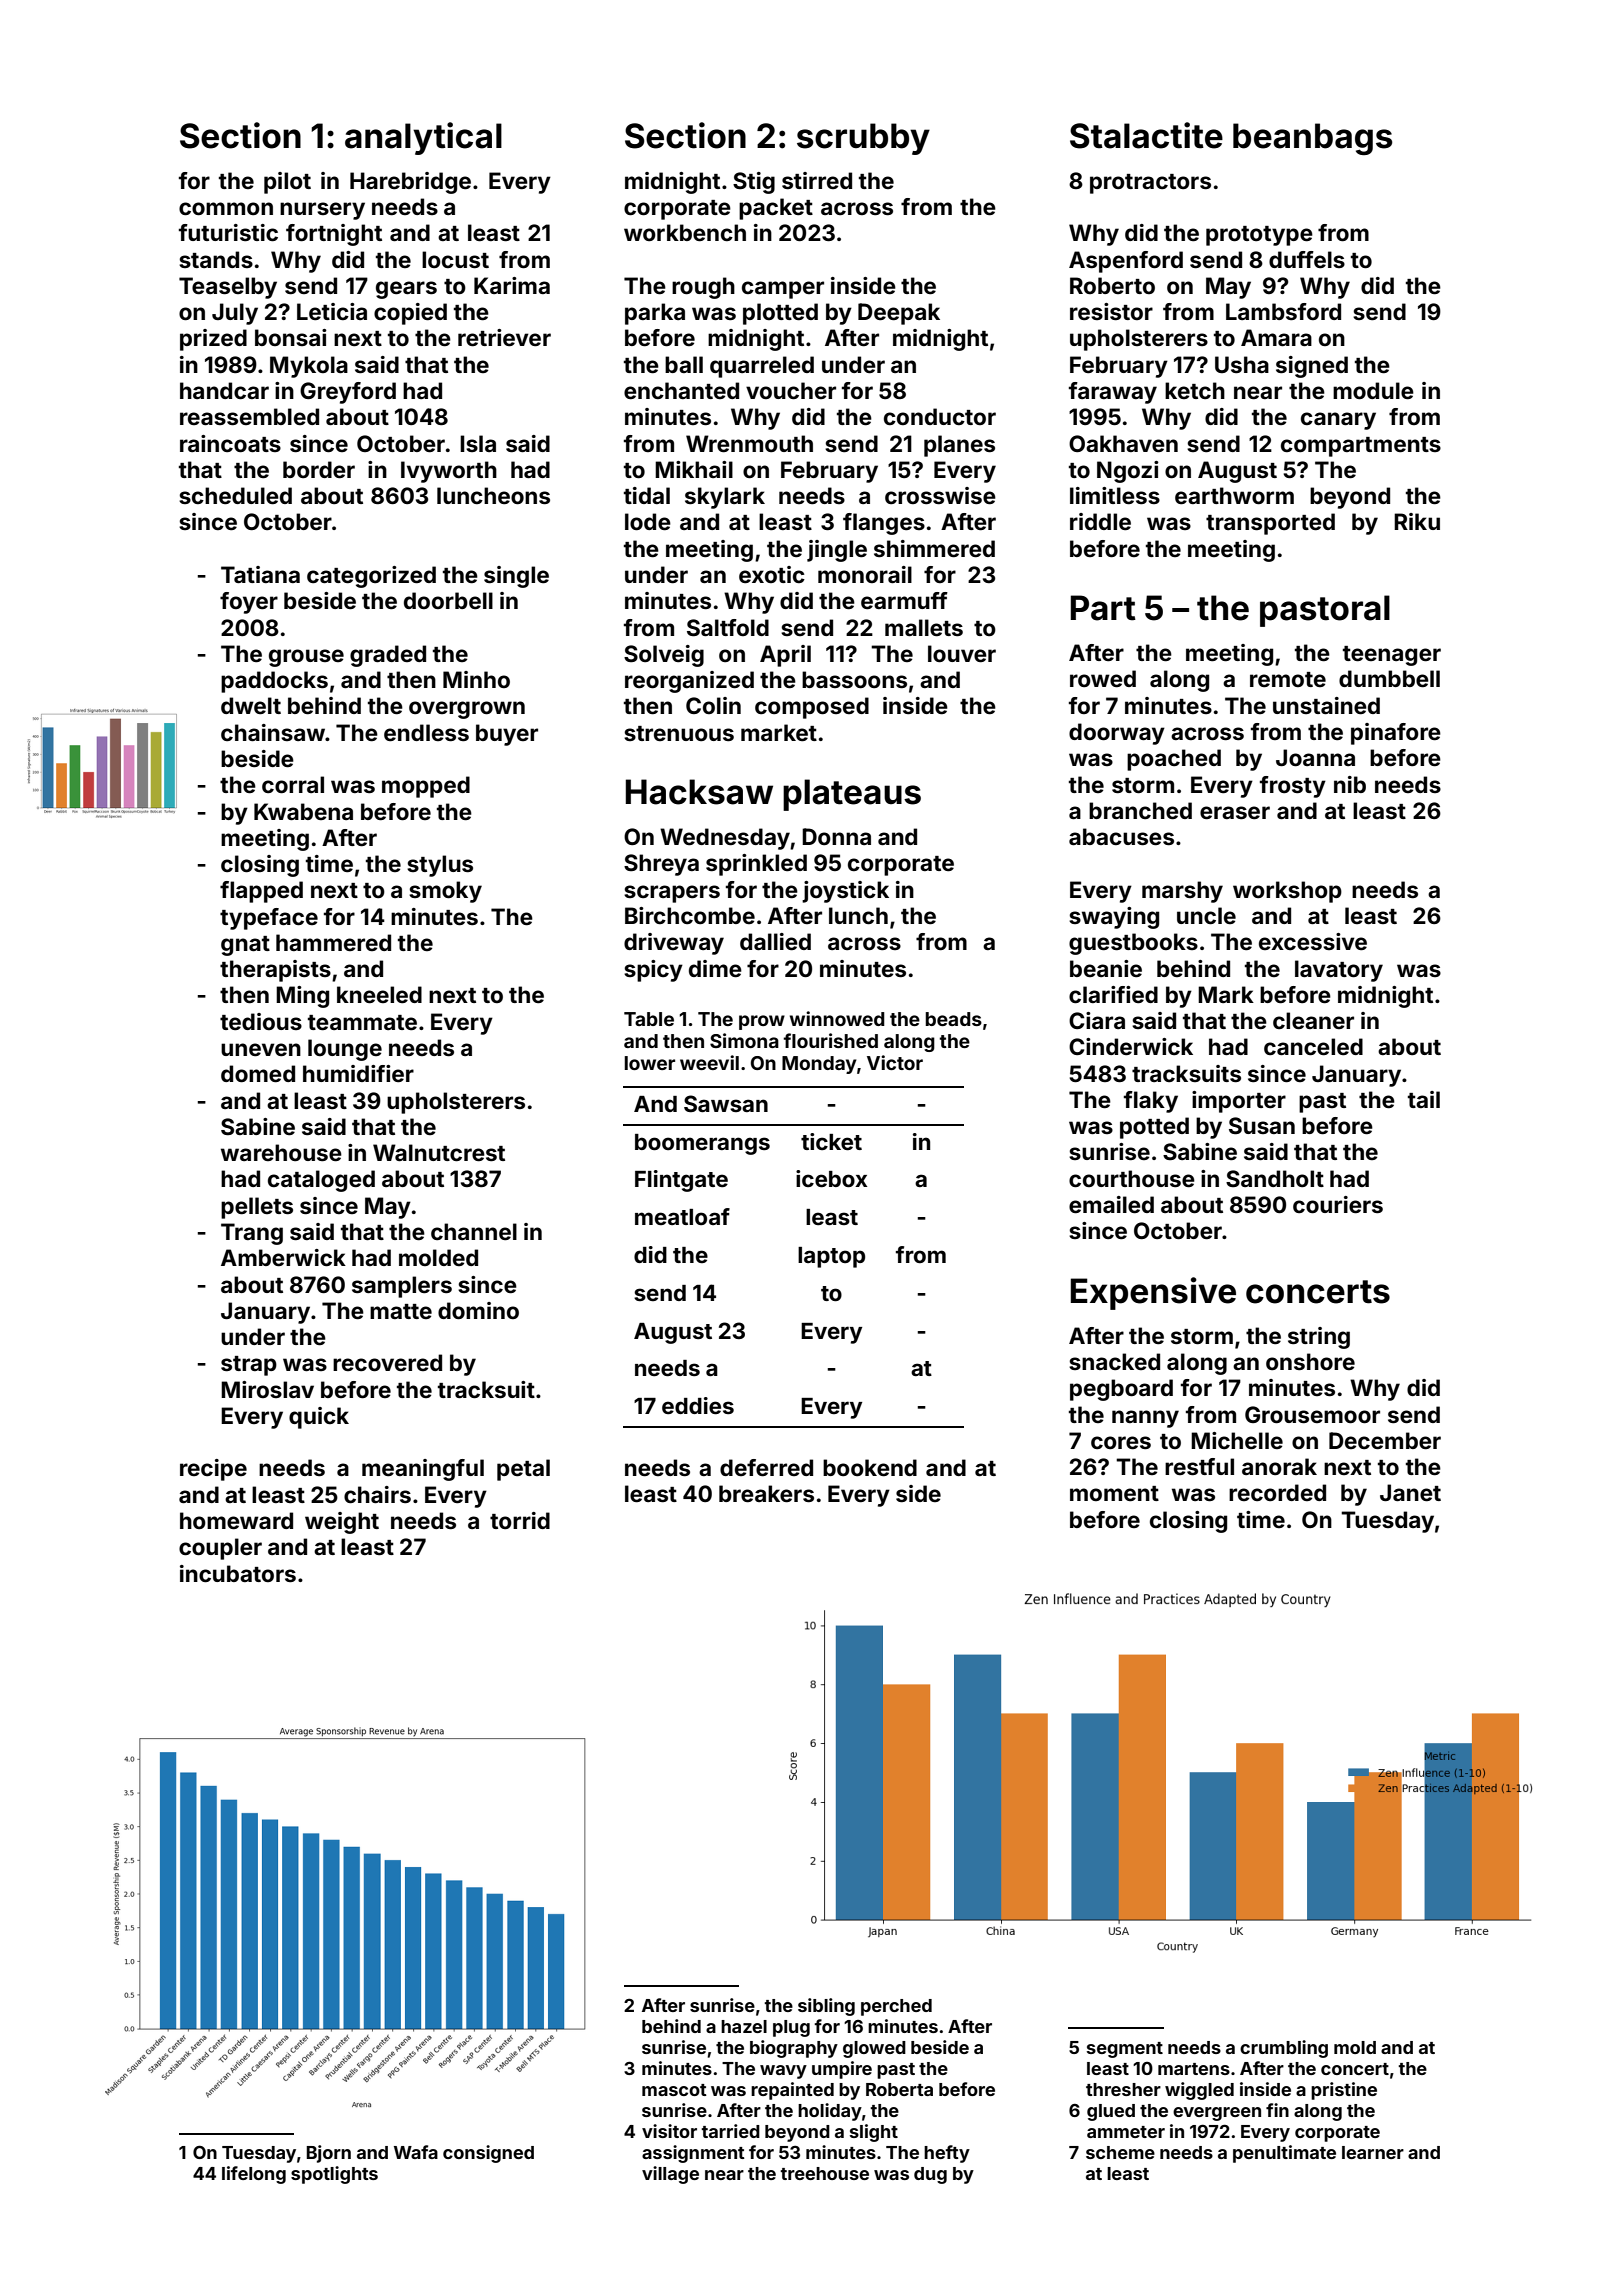 This screenshot has height=2292, width=1620. What do you see at coordinates (831, 1178) in the screenshot?
I see `icebox` at bounding box center [831, 1178].
